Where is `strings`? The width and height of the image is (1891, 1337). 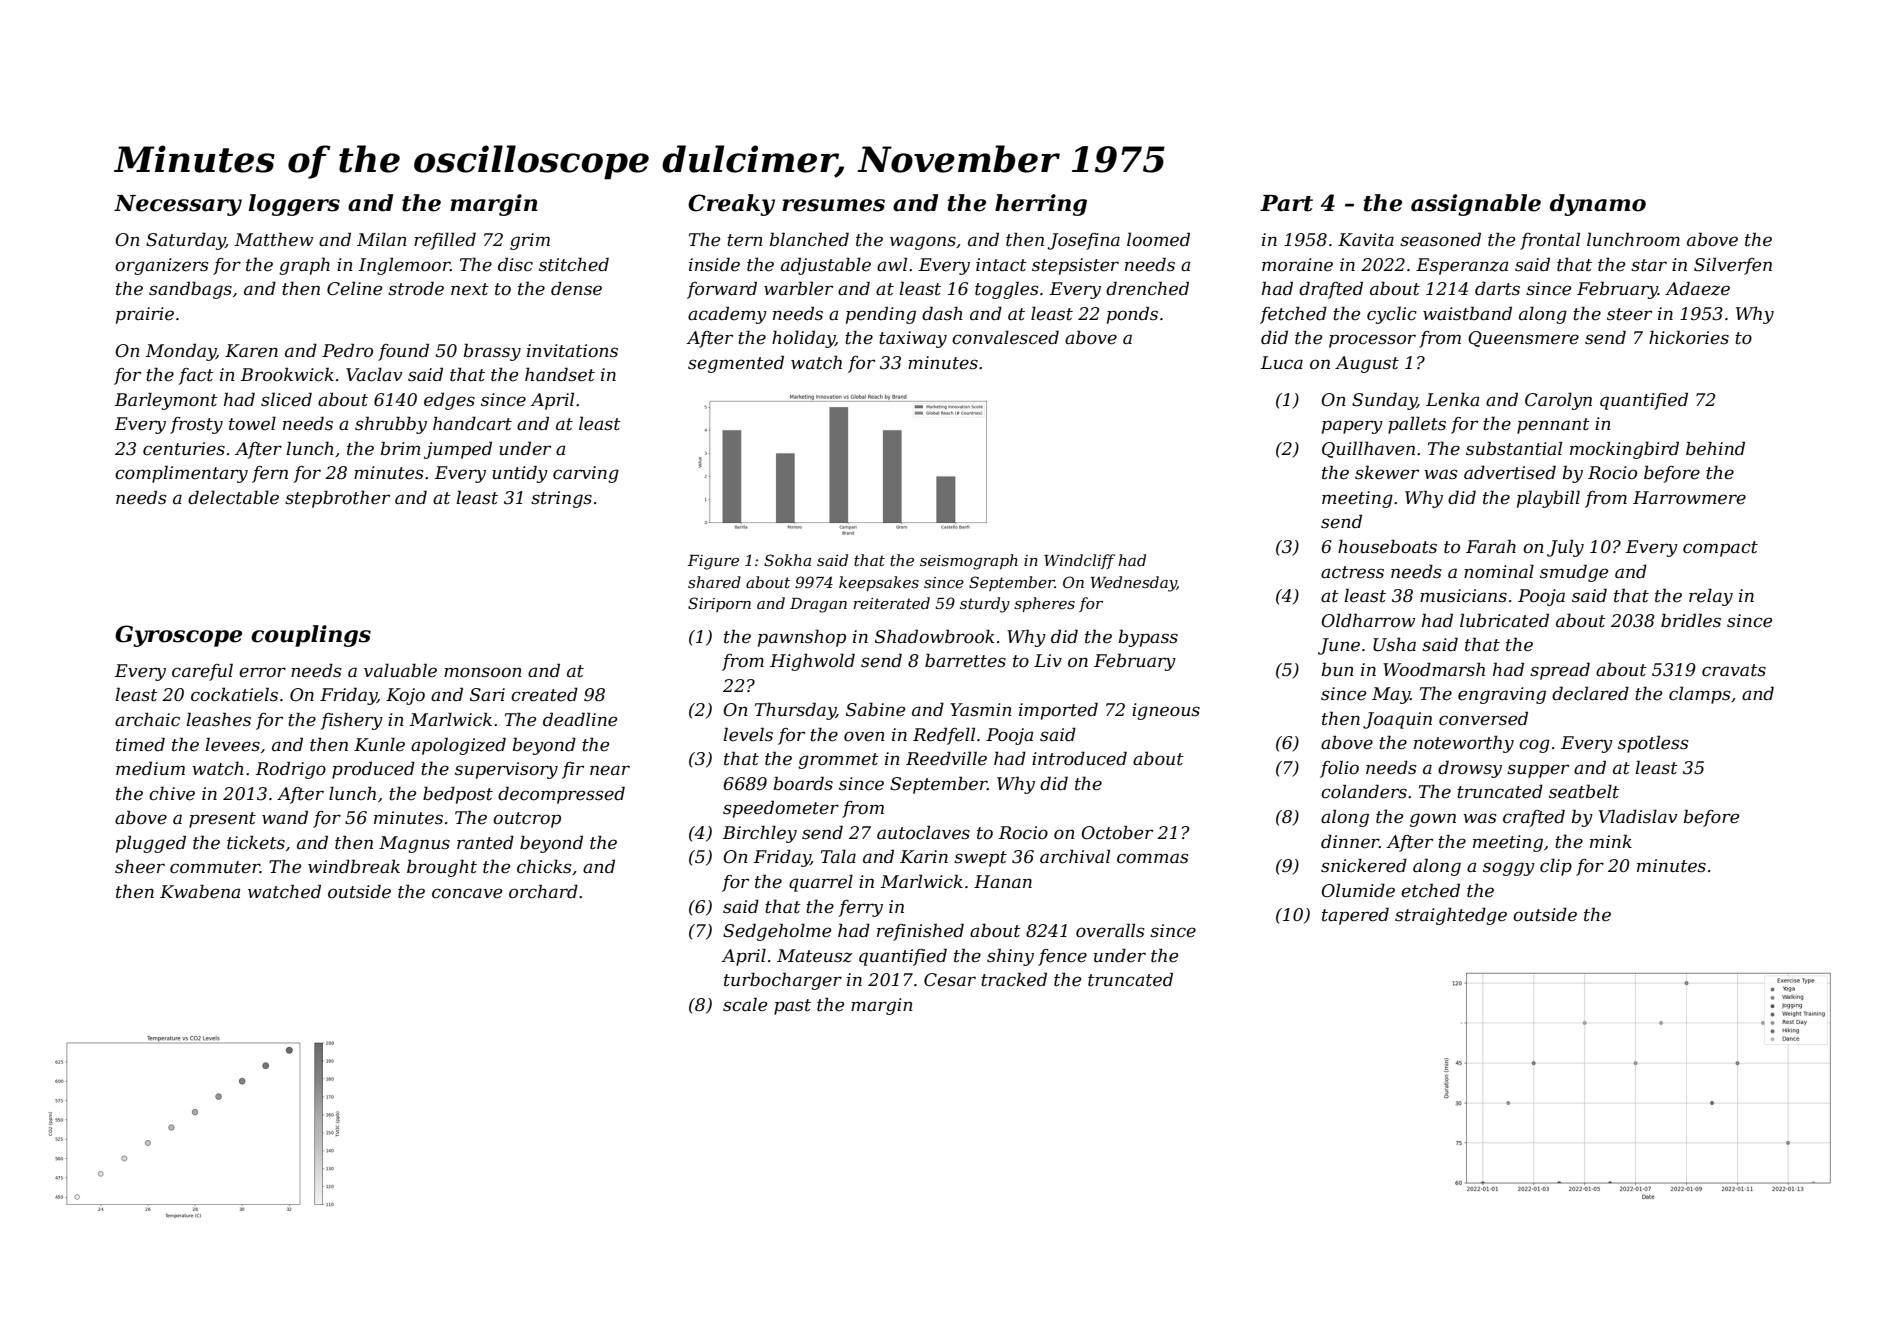 strings is located at coordinates (561, 499).
